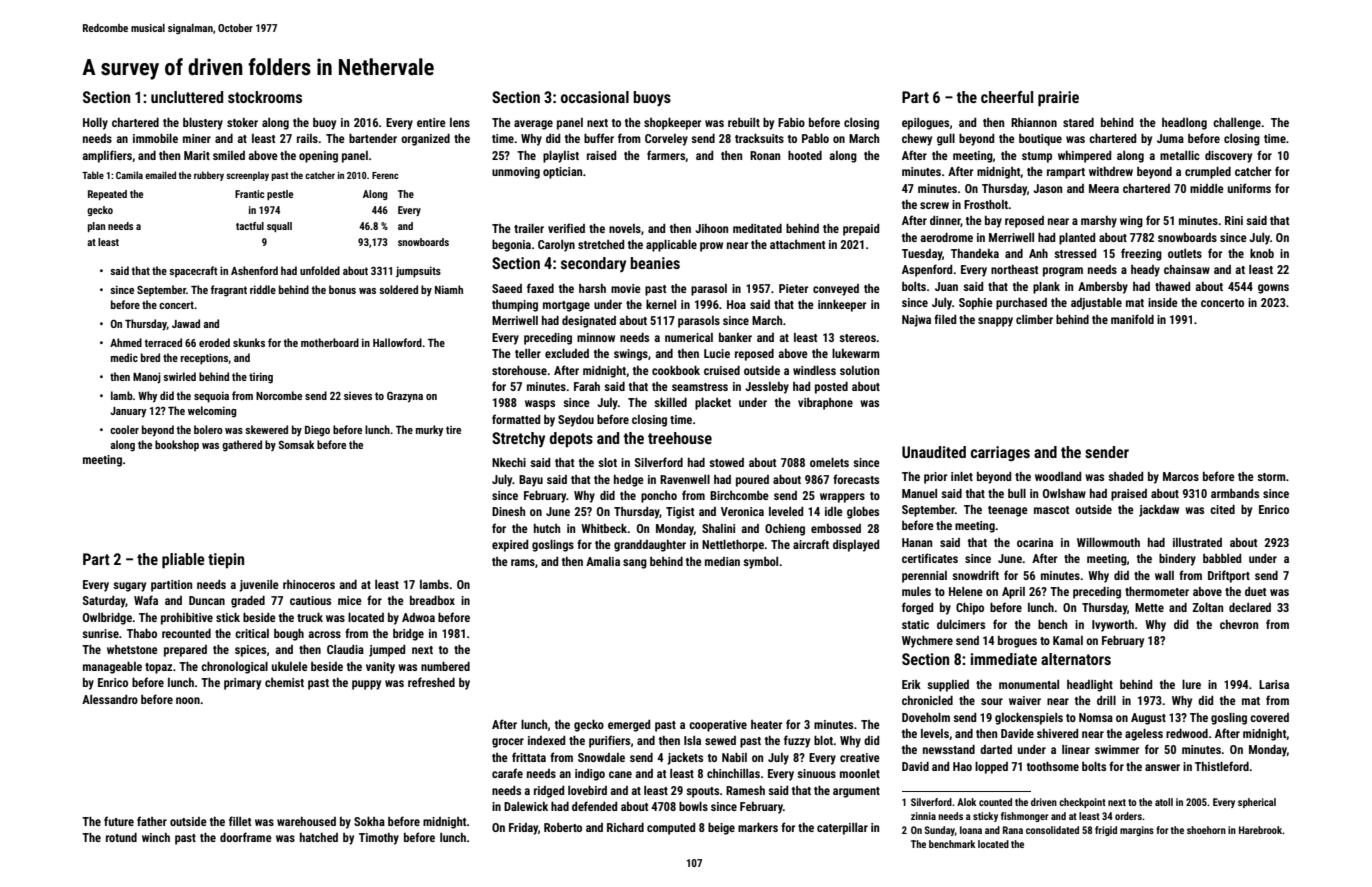 The height and width of the screenshot is (887, 1372). Describe the element at coordinates (183, 561) in the screenshot. I see `pliable` at that location.
